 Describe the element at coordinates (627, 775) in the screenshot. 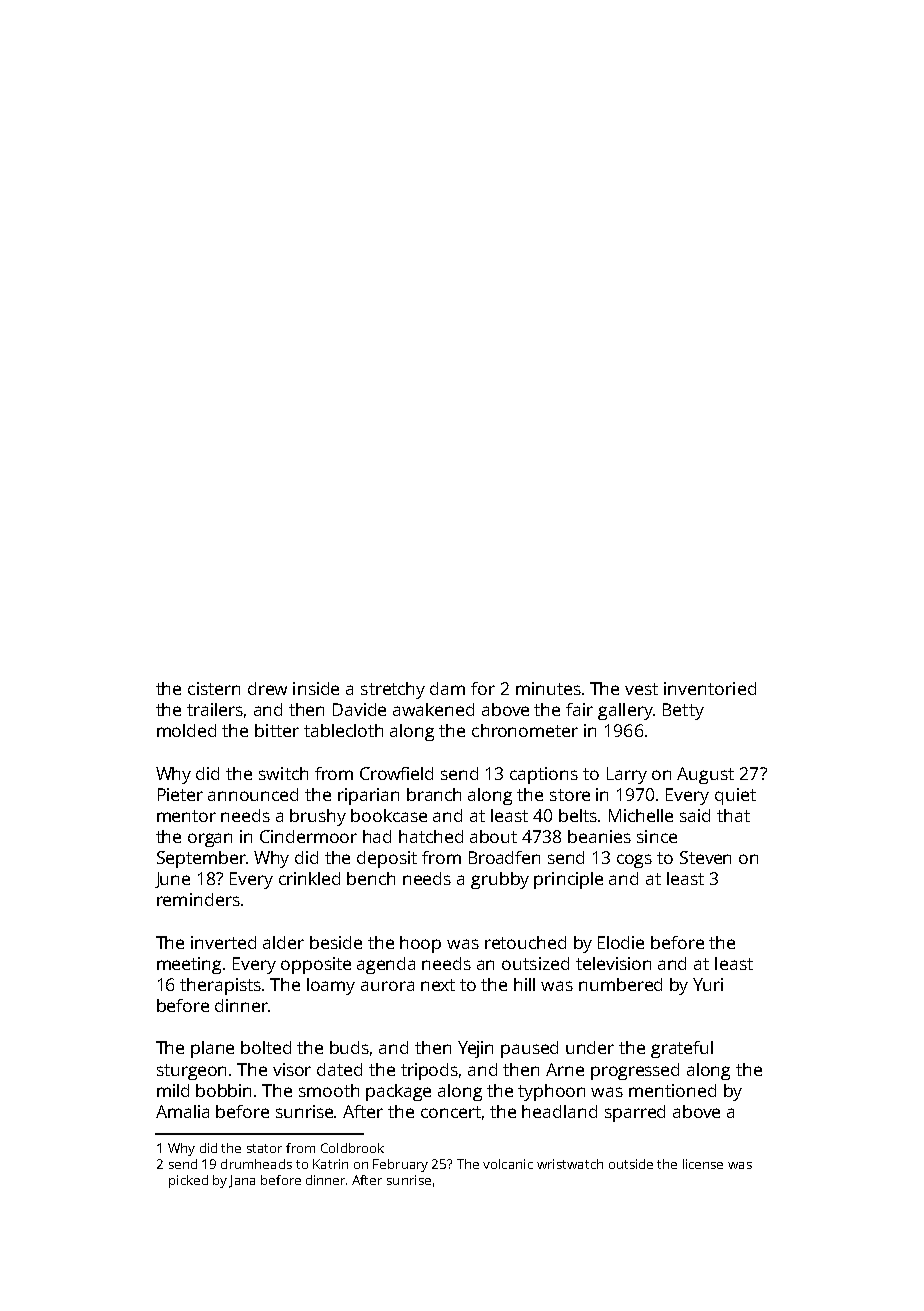

I see `Larry` at that location.
